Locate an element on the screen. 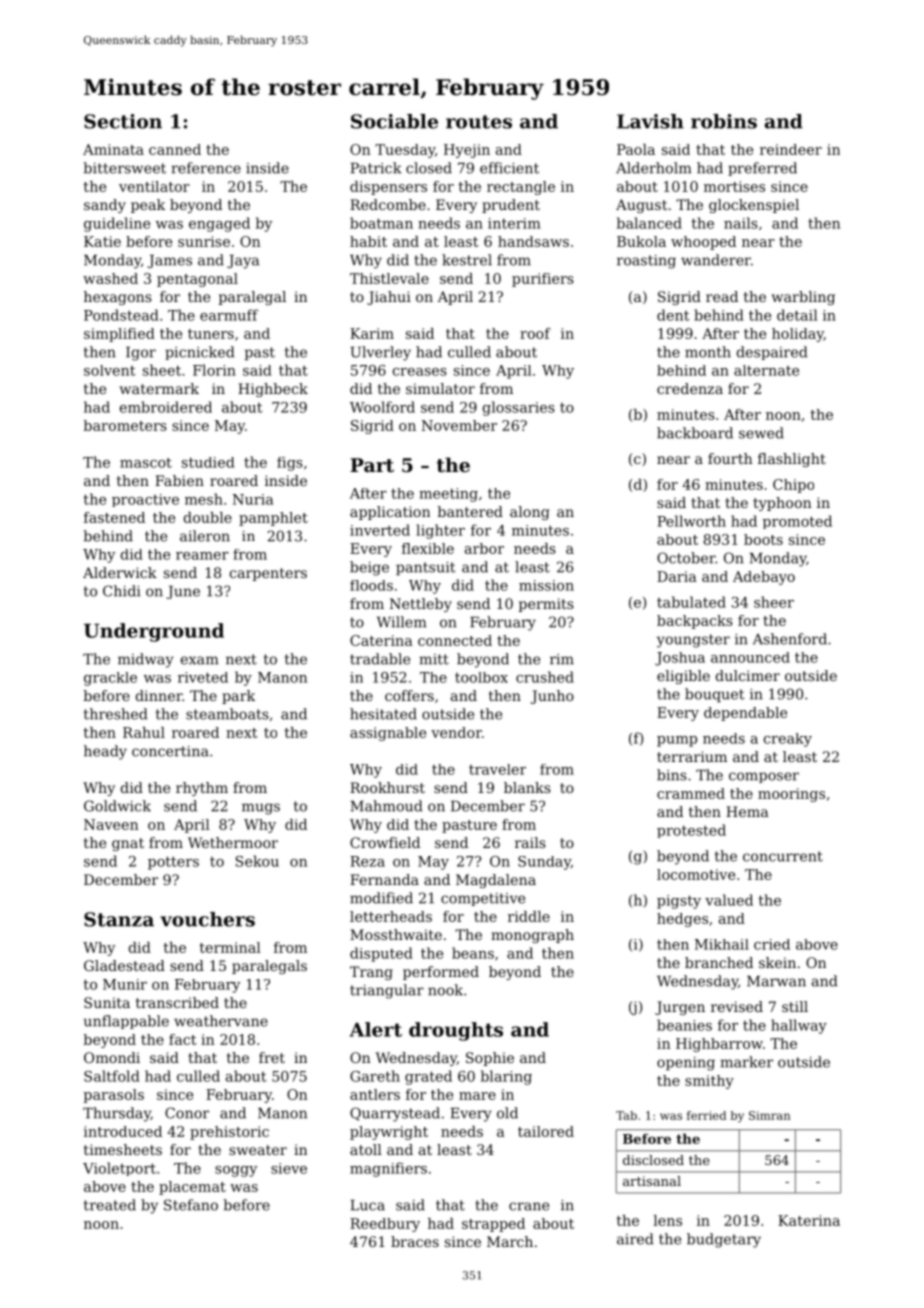 The height and width of the screenshot is (1308, 924). fastened is located at coordinates (114, 517).
